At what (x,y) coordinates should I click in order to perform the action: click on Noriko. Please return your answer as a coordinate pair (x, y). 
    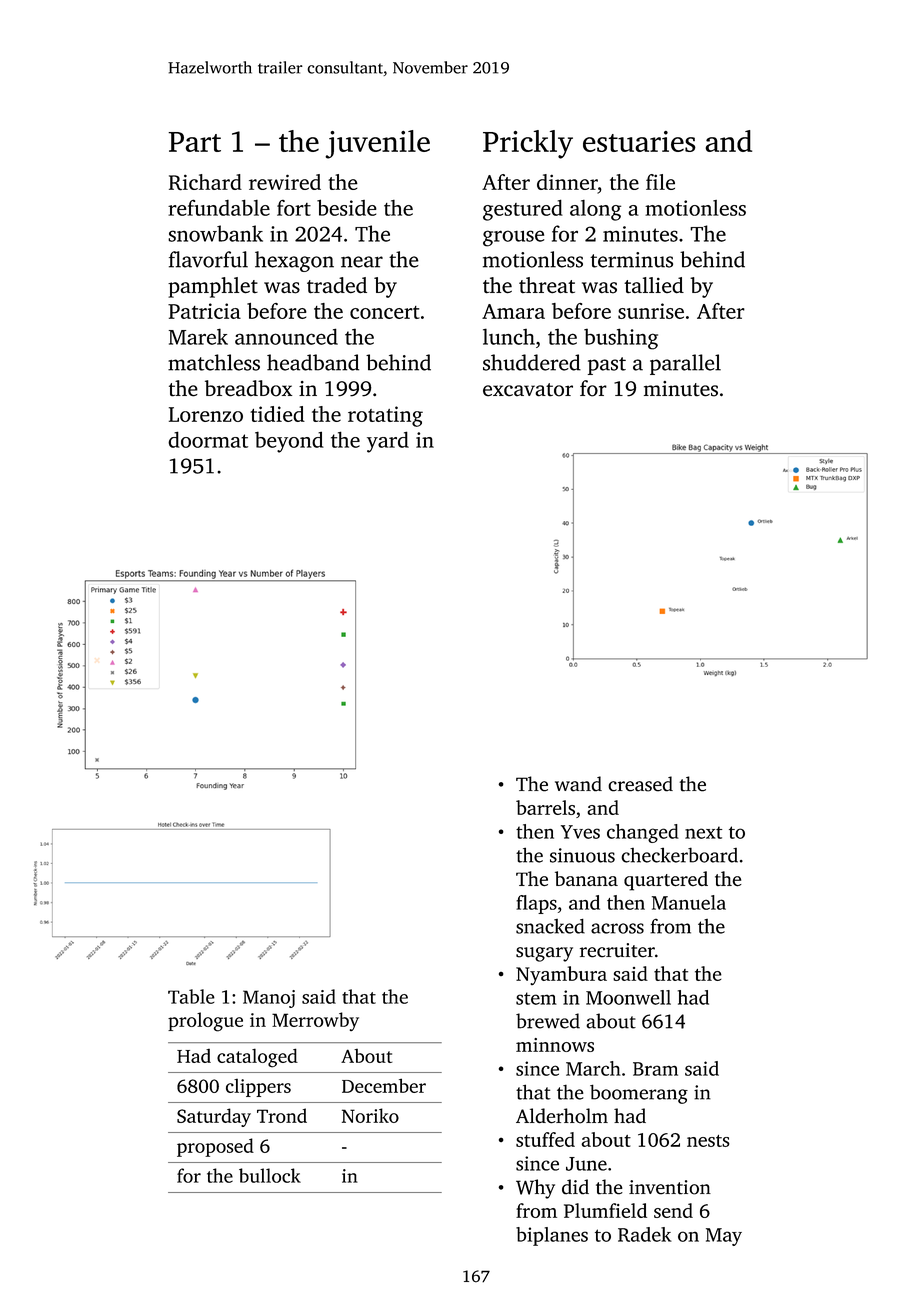
    Looking at the image, I should click on (370, 1115).
